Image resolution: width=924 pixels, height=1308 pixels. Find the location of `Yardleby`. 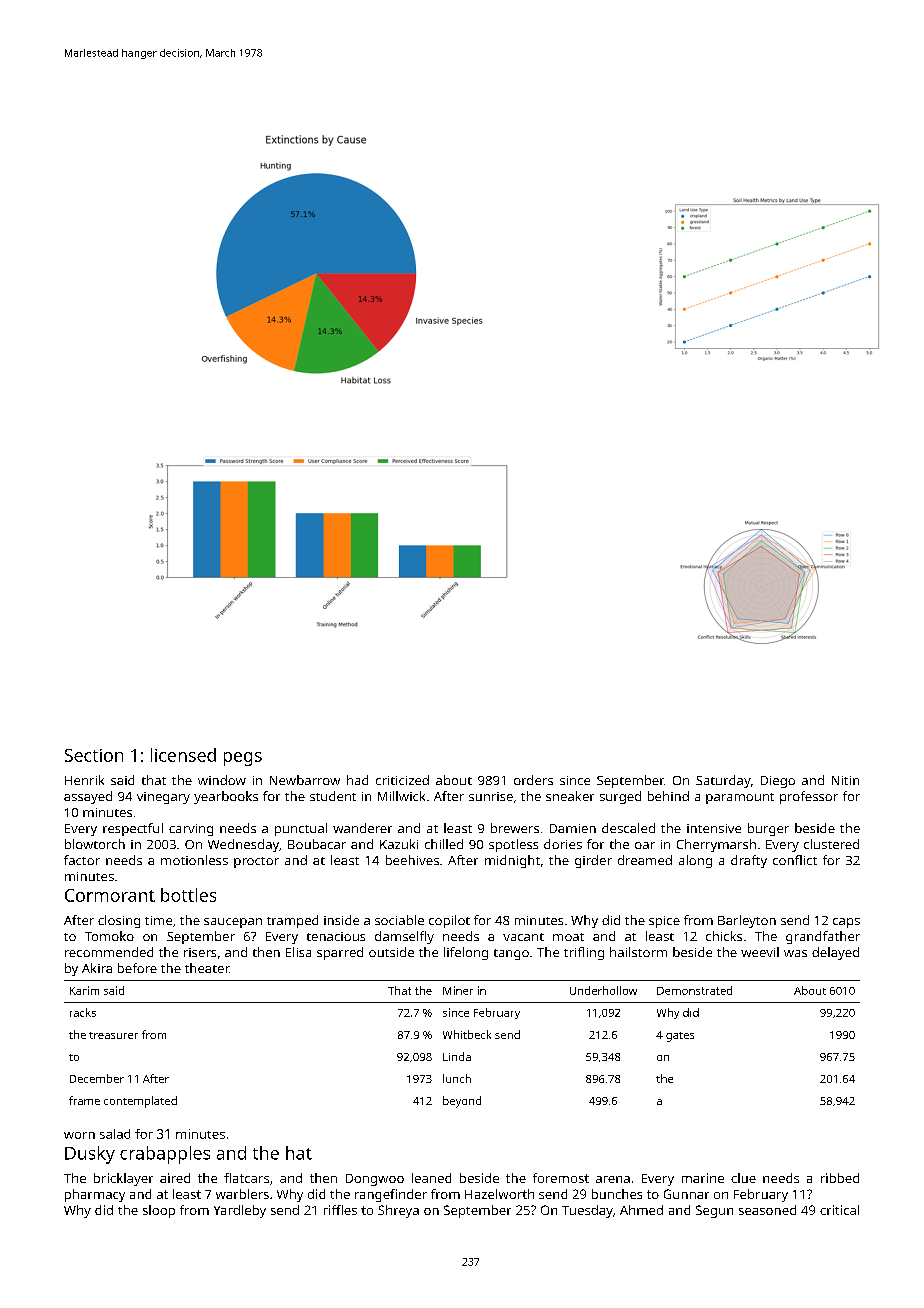

Yardleby is located at coordinates (240, 1211).
